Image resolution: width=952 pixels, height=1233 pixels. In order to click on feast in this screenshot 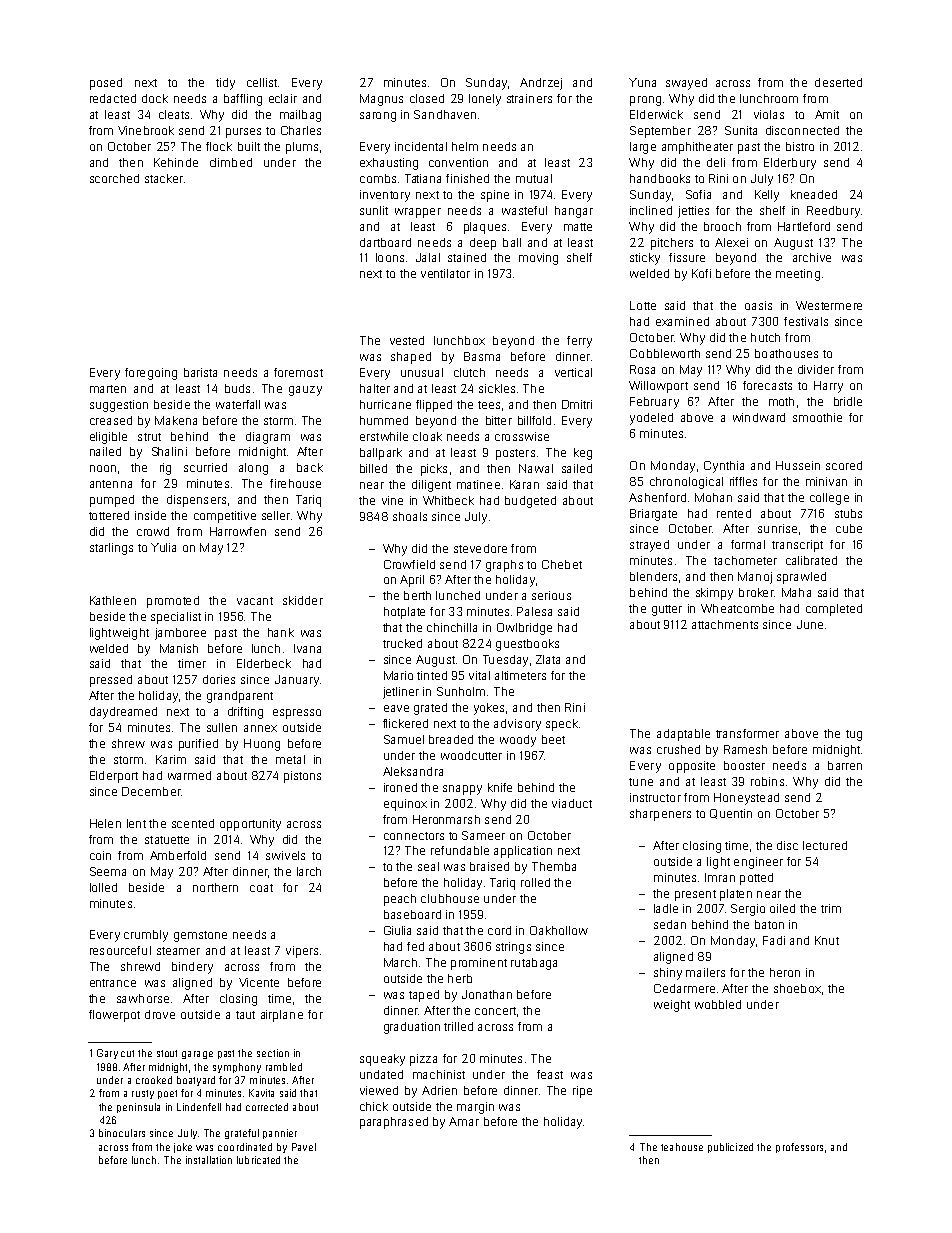, I will do `click(550, 1074)`.
